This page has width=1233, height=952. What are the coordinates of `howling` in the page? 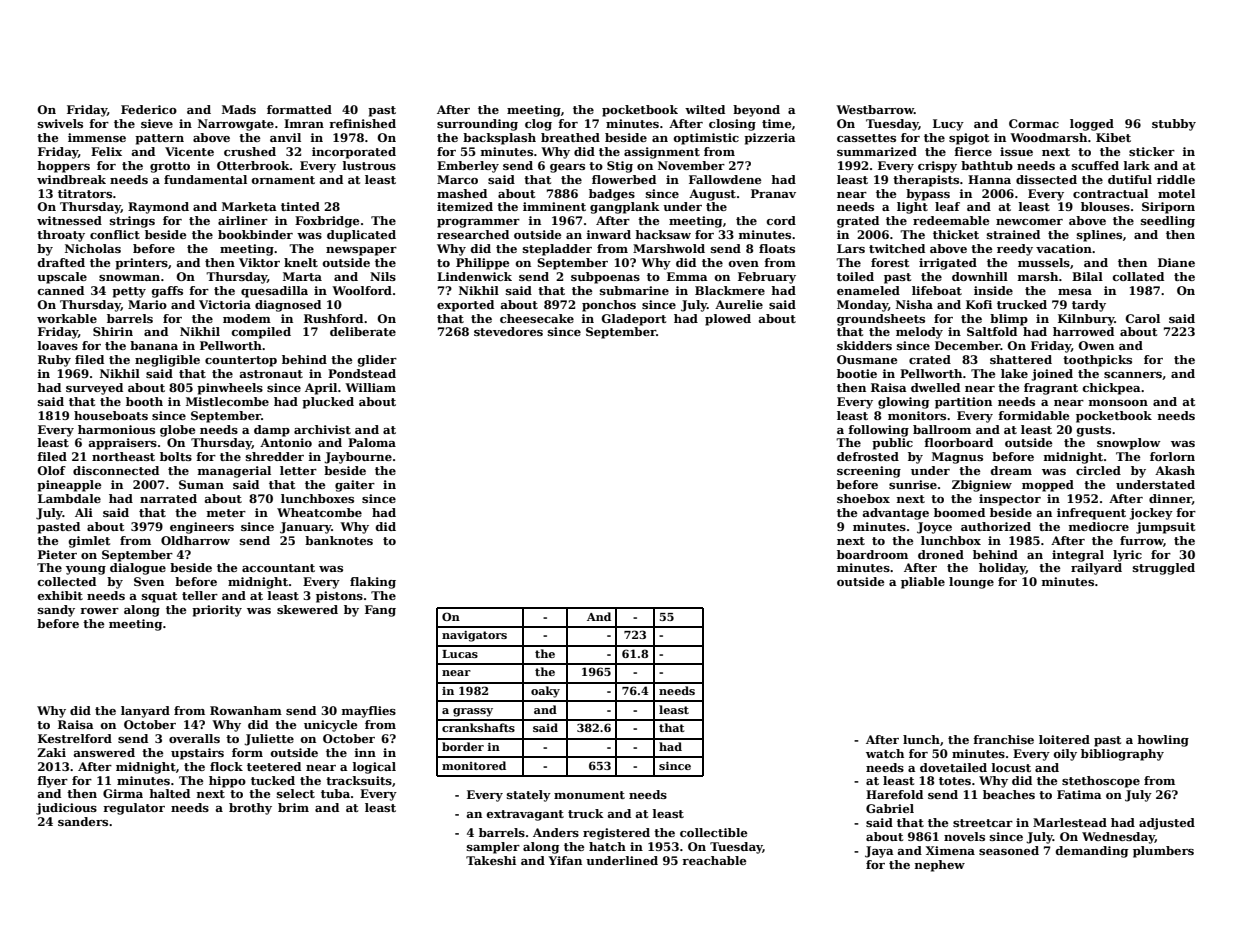 It's located at (1163, 741).
